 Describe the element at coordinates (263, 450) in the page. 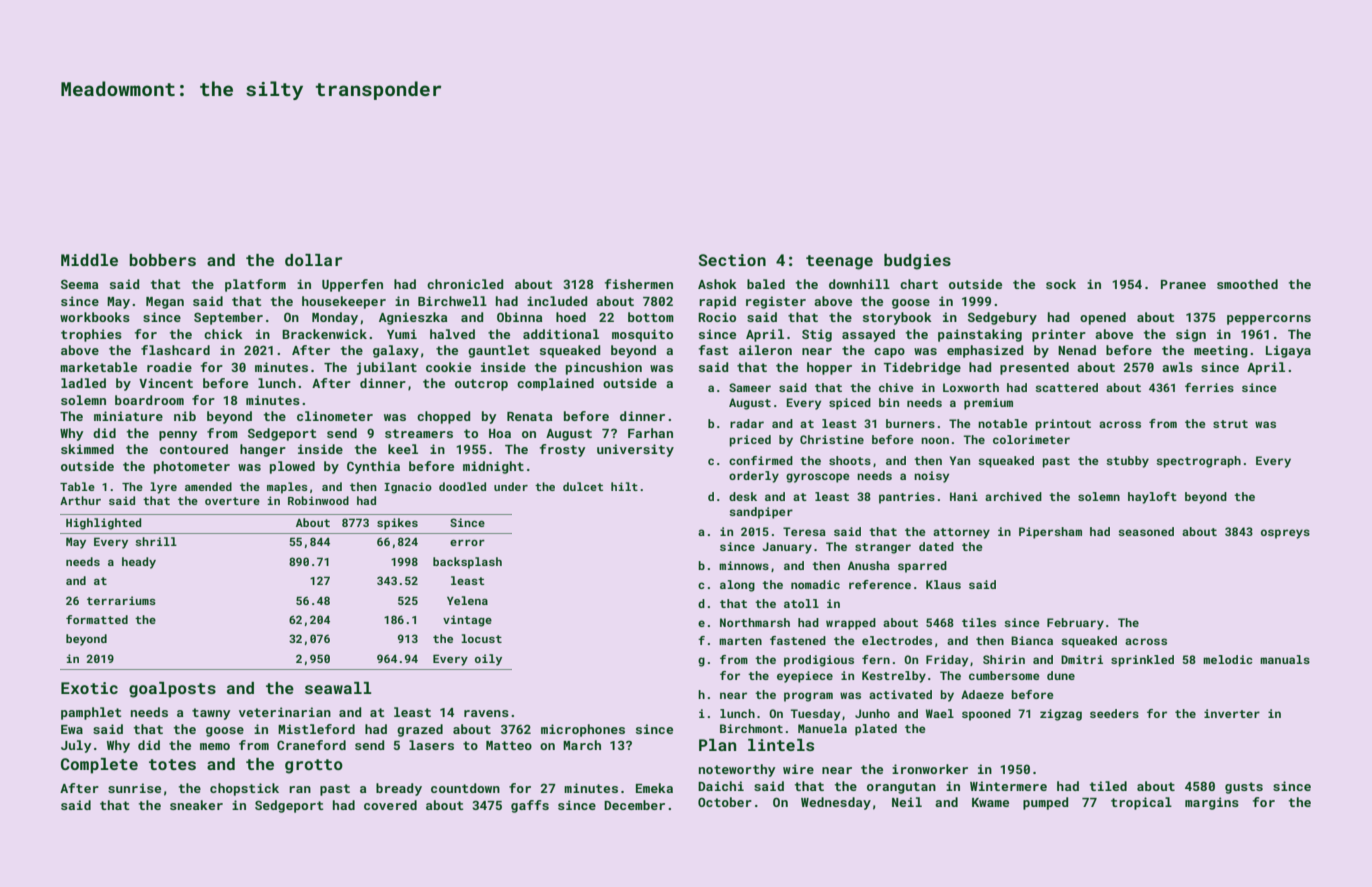

I see `hanger` at that location.
